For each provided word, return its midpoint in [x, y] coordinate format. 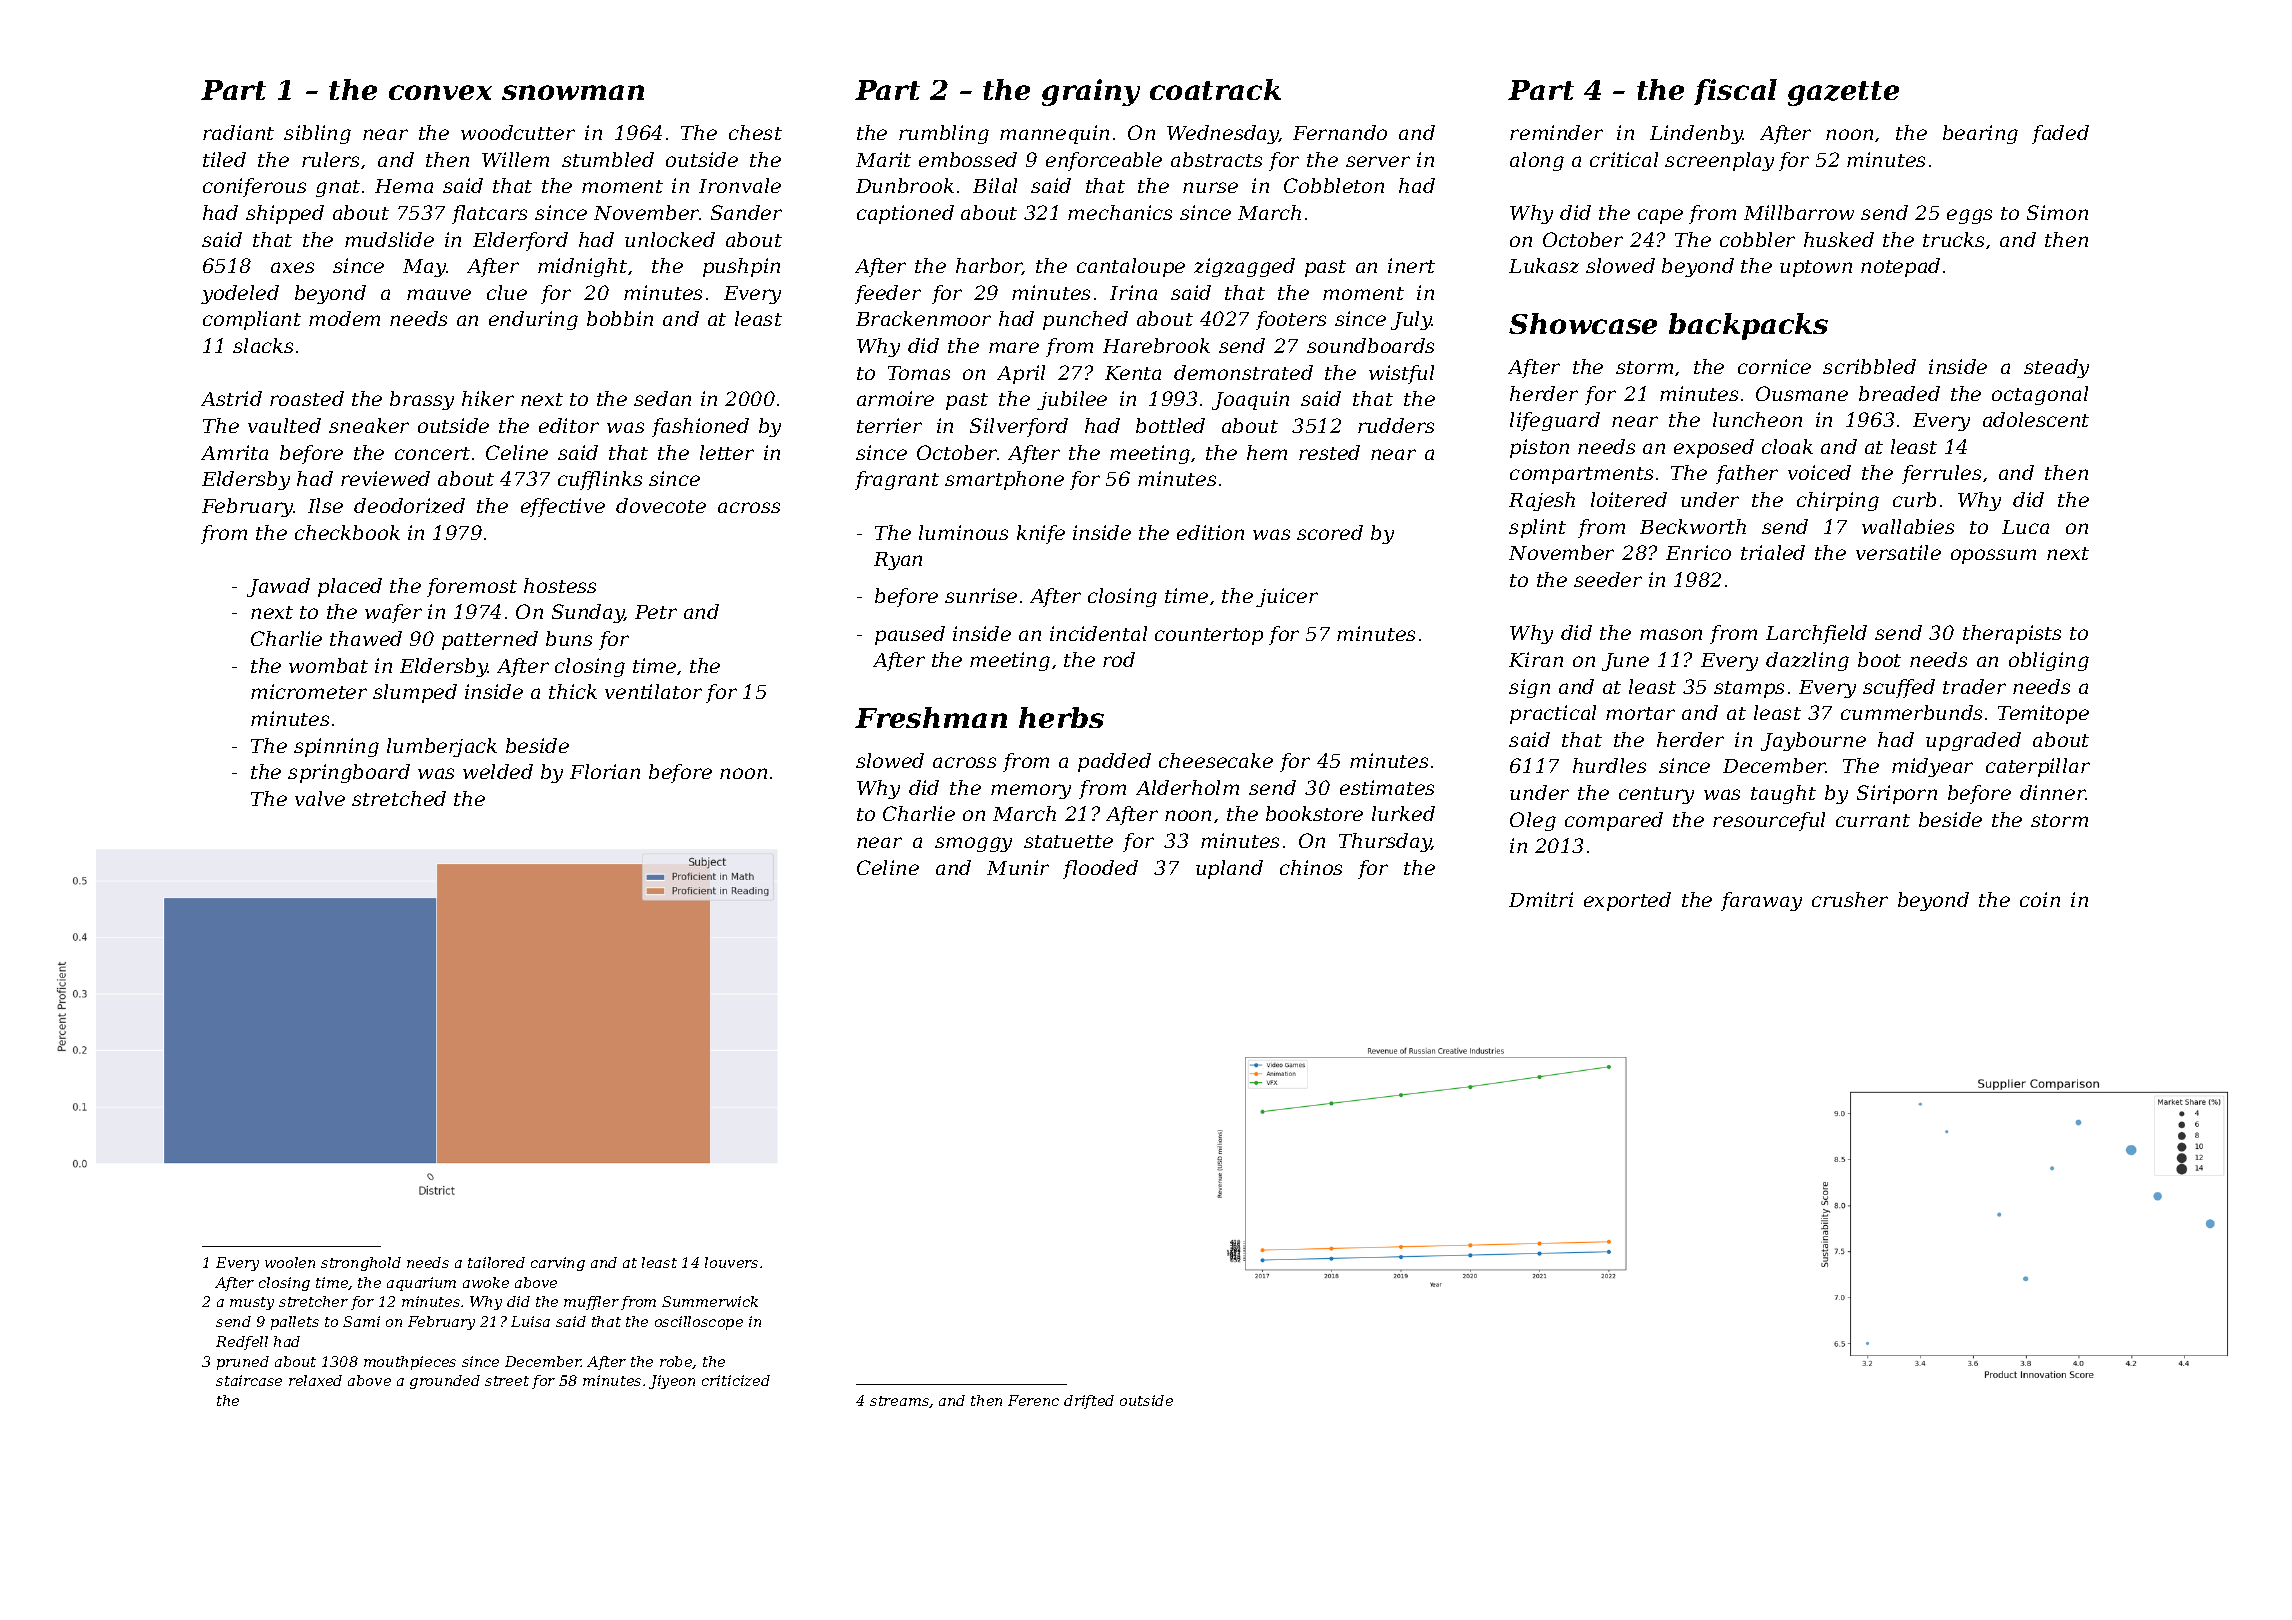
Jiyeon [672, 1382]
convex [440, 92]
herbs [1061, 717]
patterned [490, 640]
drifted [1089, 1402]
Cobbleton [1334, 185]
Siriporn [1897, 794]
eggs [1969, 216]
